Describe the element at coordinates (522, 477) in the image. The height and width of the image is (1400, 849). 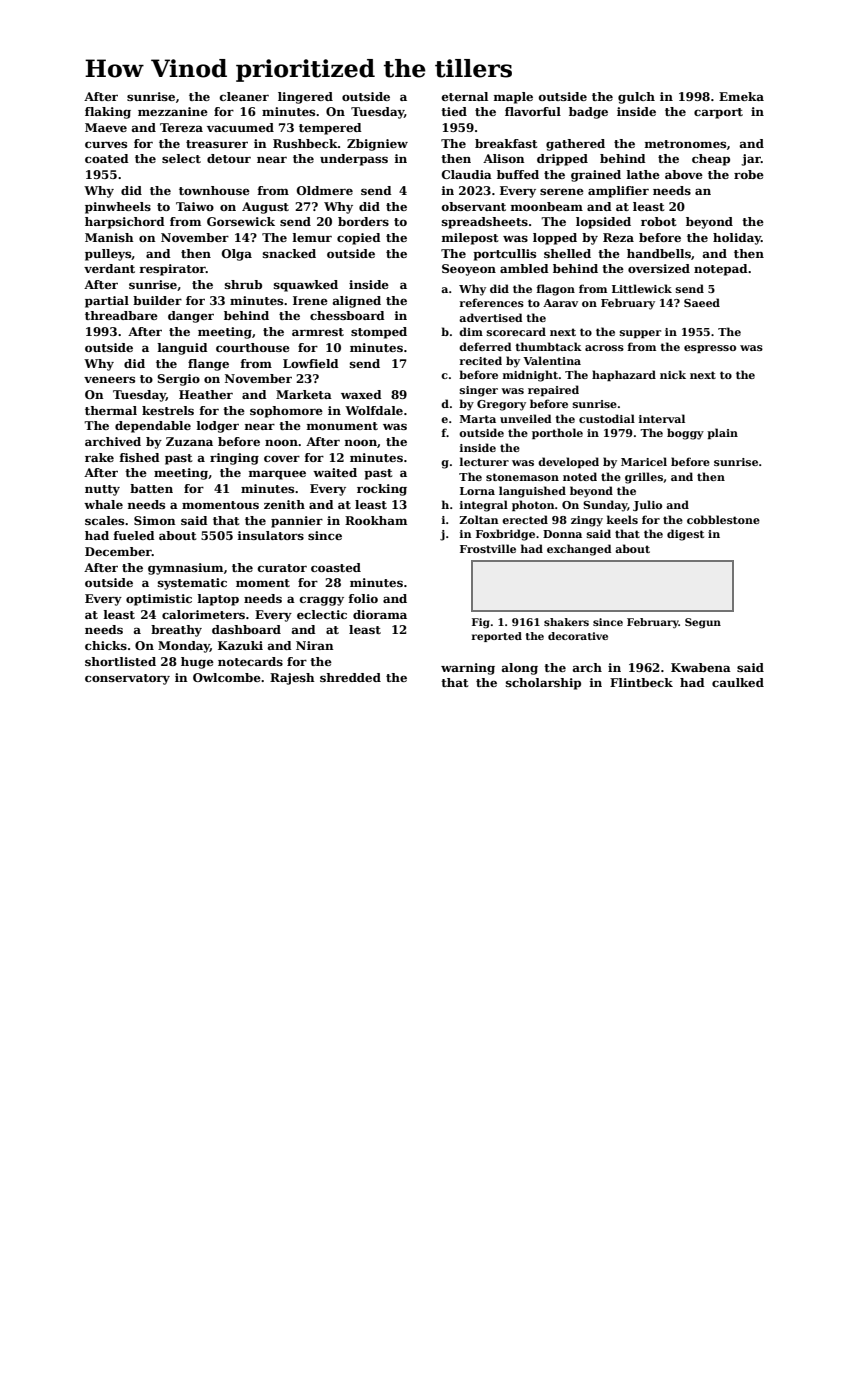
I see `stonemason` at that location.
